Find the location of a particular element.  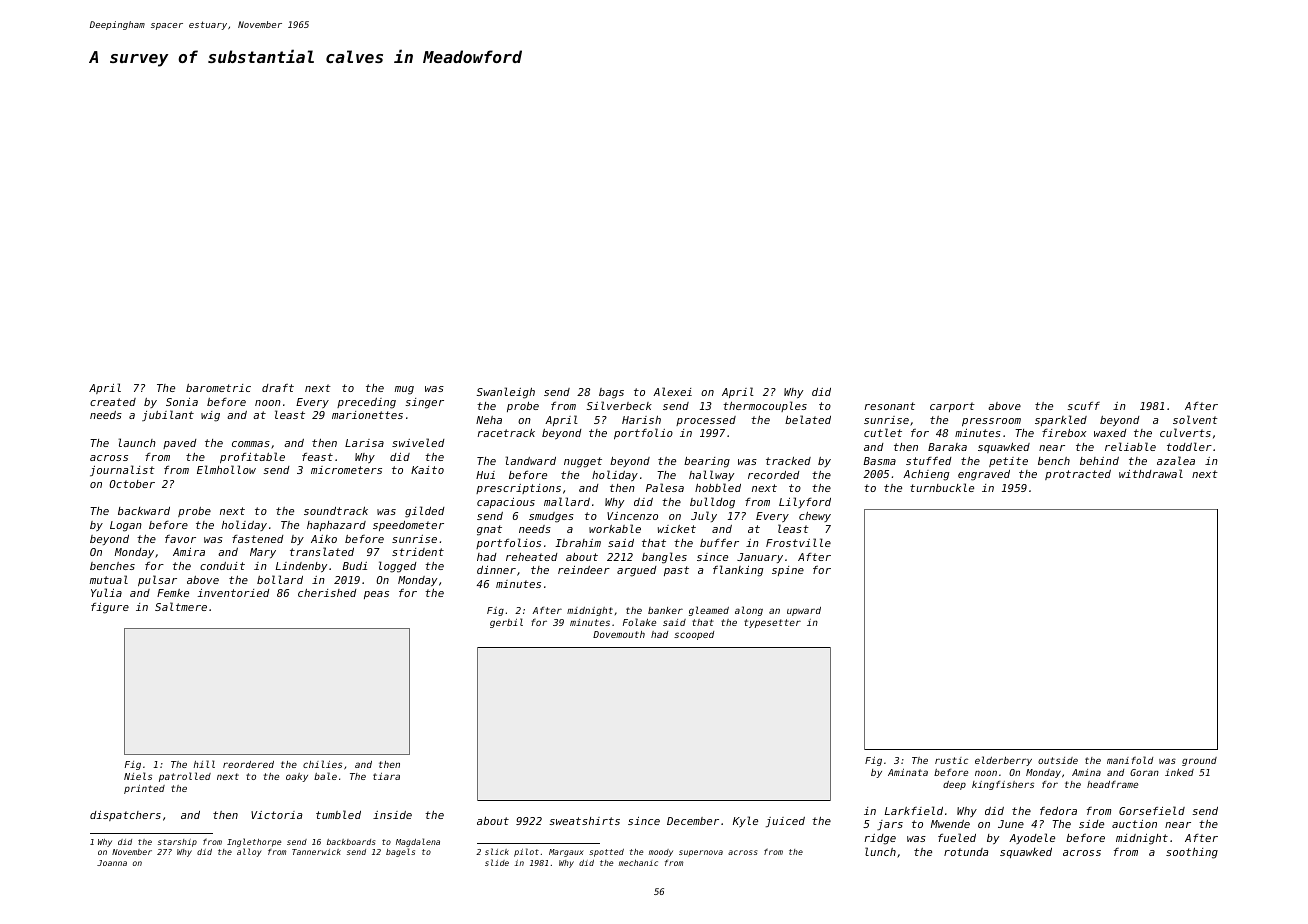

banker is located at coordinates (665, 610).
